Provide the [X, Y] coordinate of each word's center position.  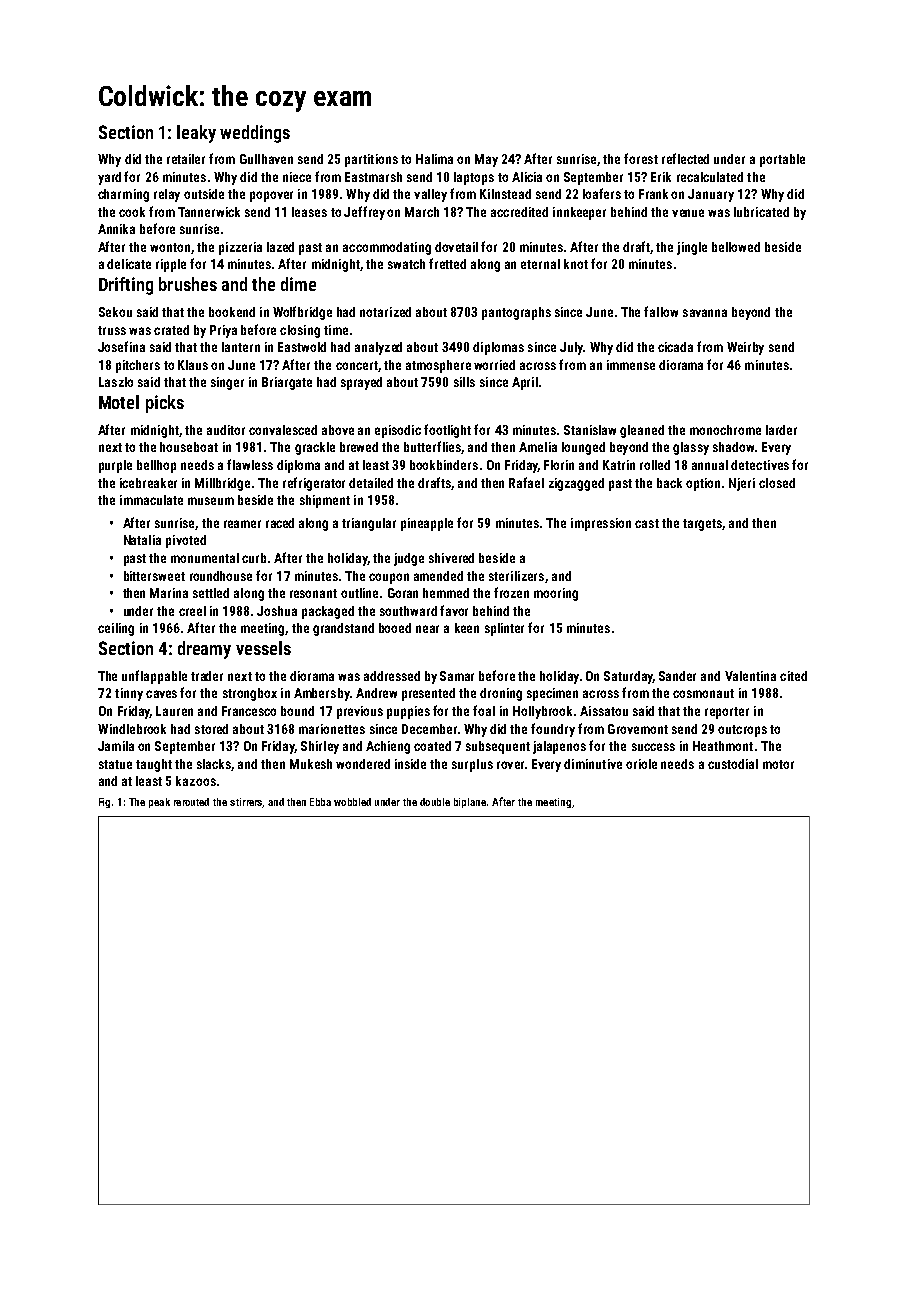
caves [161, 694]
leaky [196, 134]
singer [227, 383]
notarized [385, 312]
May [486, 160]
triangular [369, 524]
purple [115, 466]
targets [702, 525]
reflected [685, 158]
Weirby [745, 348]
